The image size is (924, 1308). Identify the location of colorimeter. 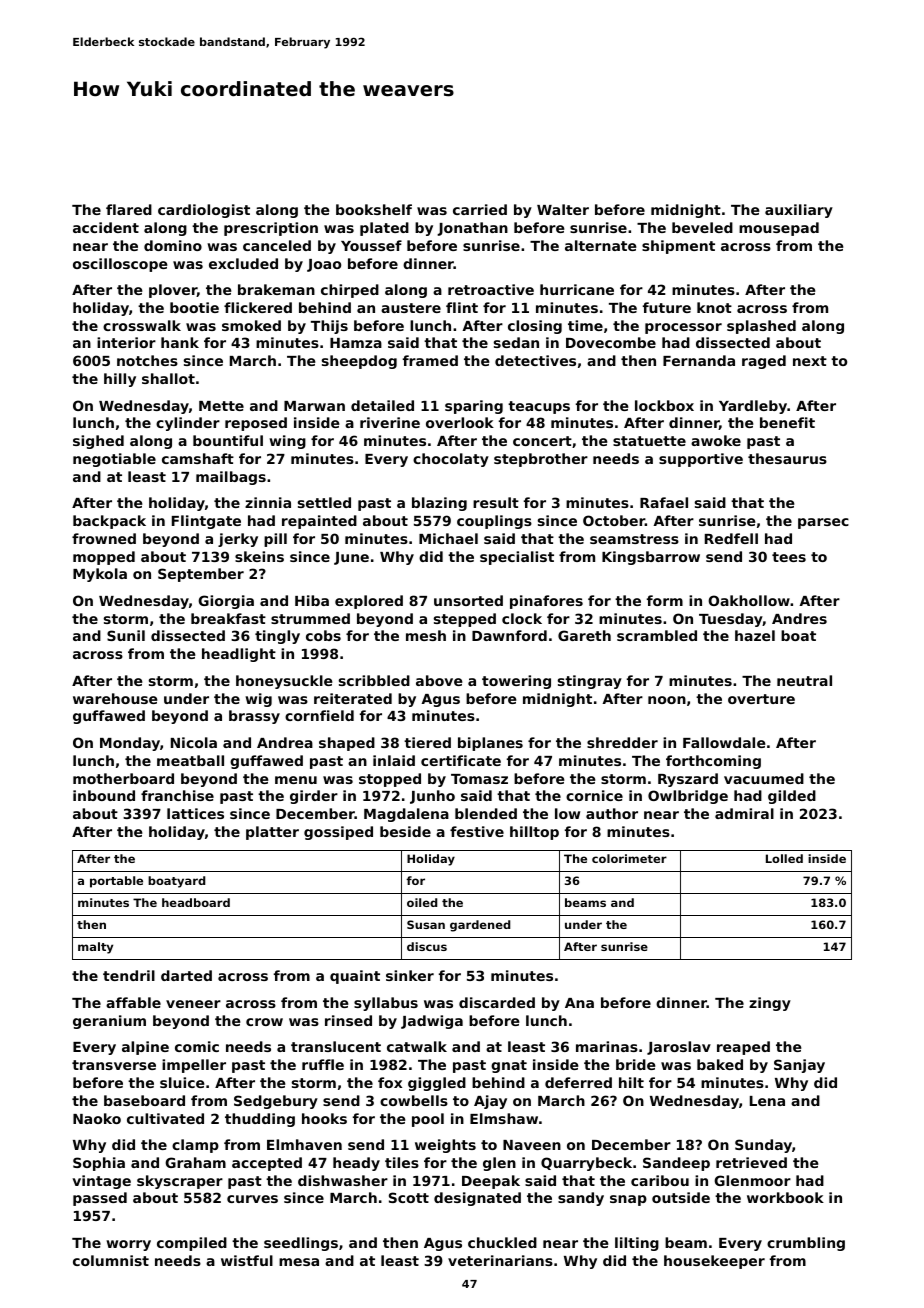
(629, 858).
